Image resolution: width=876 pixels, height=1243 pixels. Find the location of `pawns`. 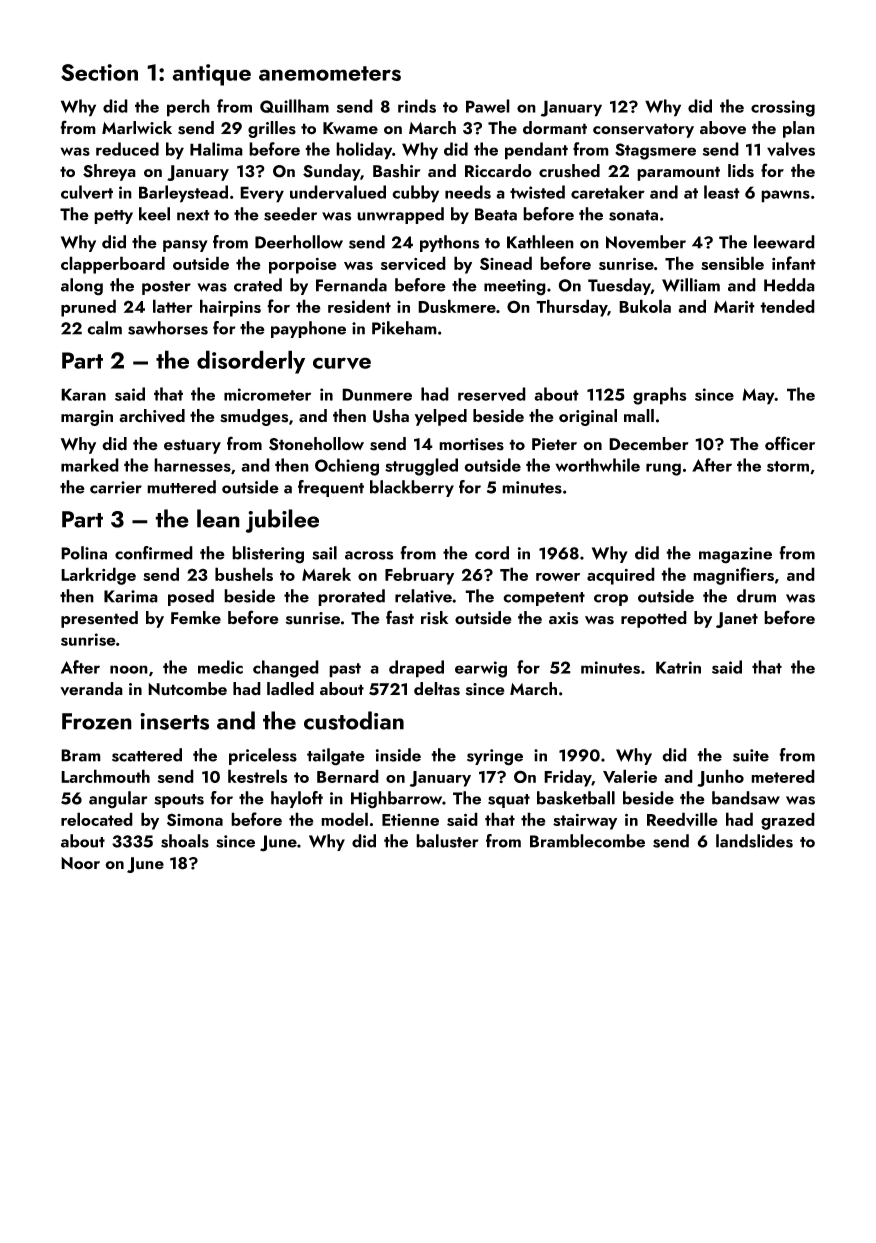

pawns is located at coordinates (785, 196).
